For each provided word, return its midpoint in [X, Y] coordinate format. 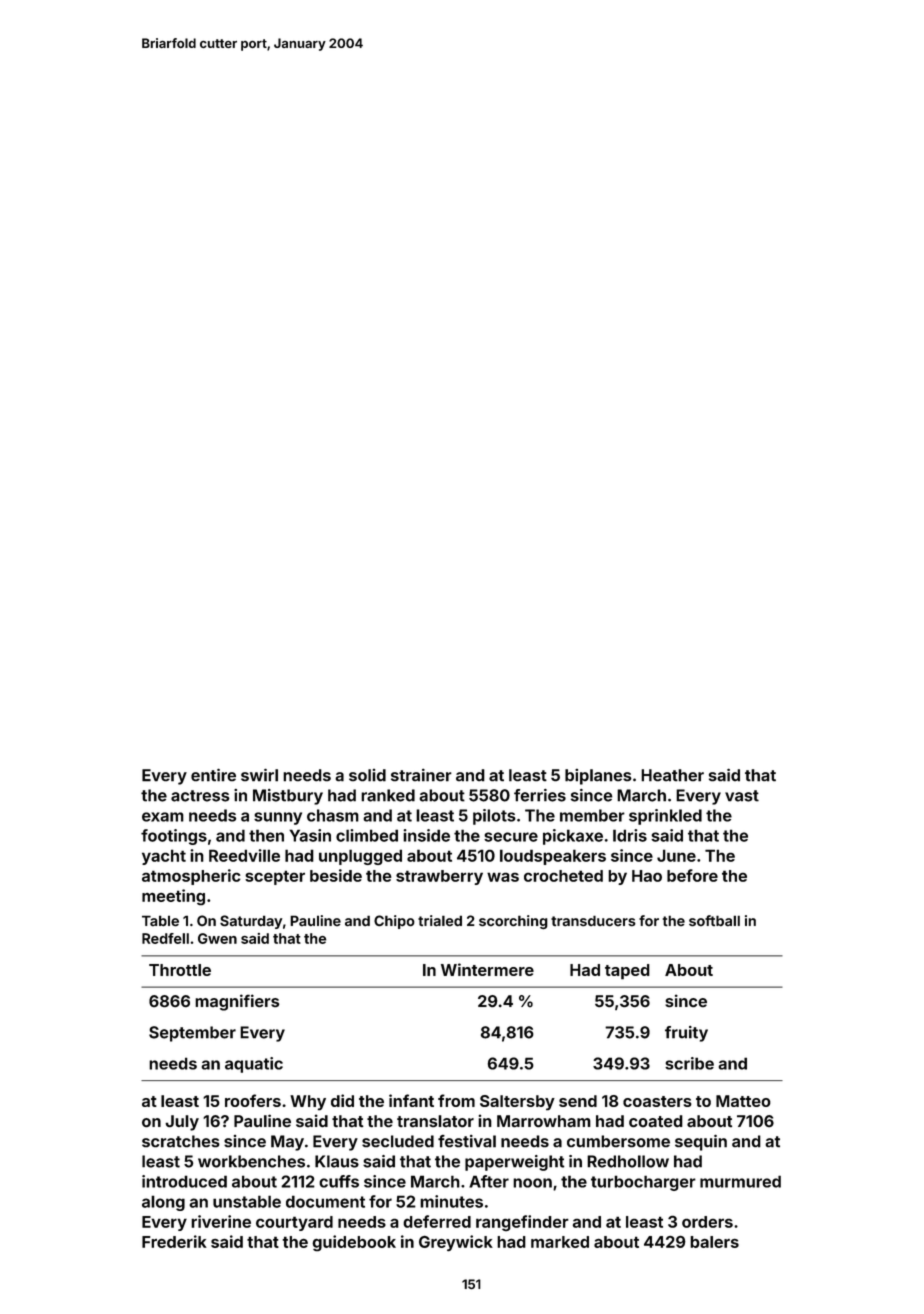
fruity [686, 1034]
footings [174, 837]
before [692, 875]
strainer [421, 775]
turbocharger [643, 1183]
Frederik [174, 1241]
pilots [494, 817]
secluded [398, 1141]
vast [742, 796]
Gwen [217, 938]
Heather [672, 775]
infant [411, 1100]
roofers [253, 1100]
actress [200, 796]
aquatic [254, 1065]
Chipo [394, 922]
